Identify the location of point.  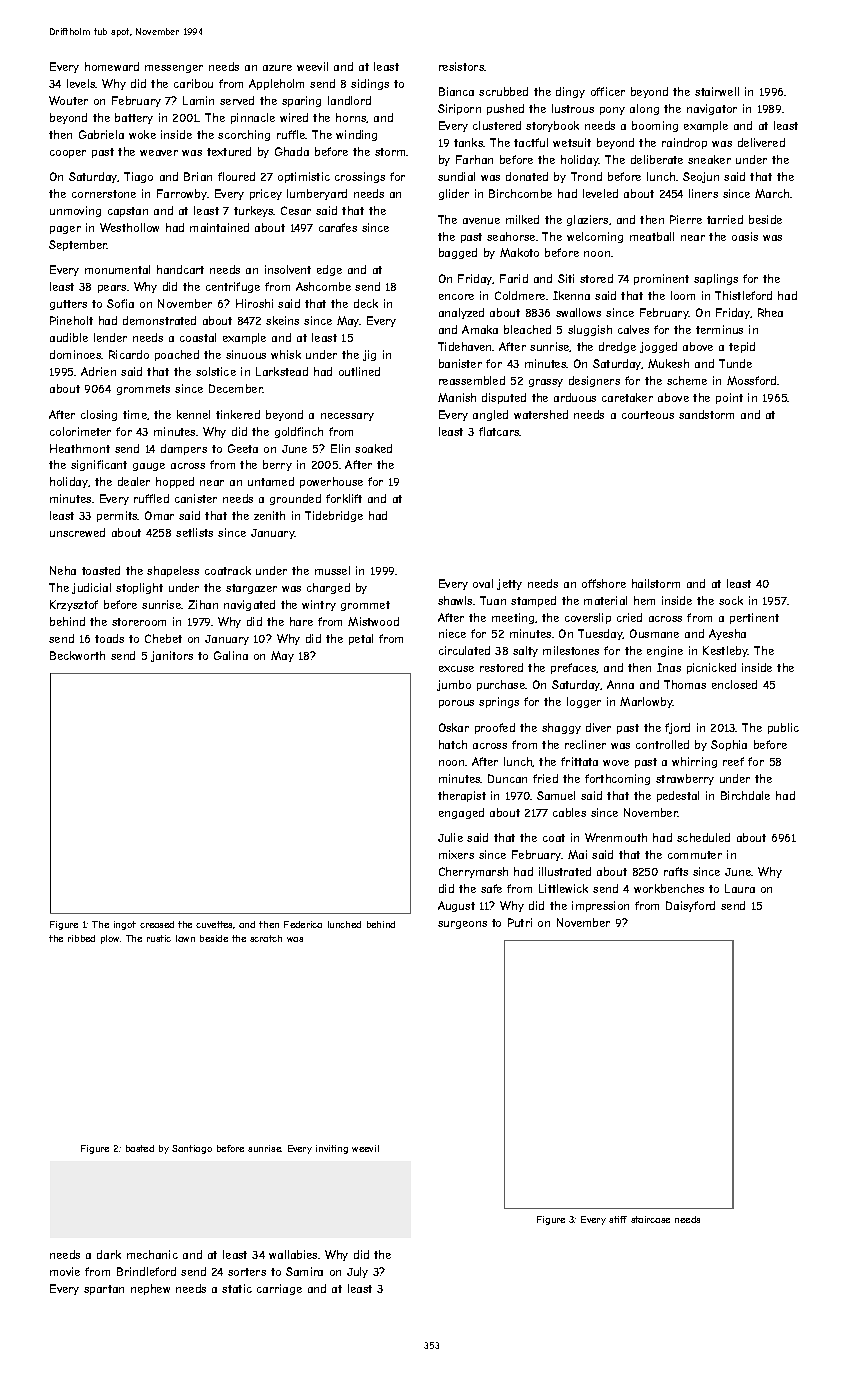
(729, 398).
